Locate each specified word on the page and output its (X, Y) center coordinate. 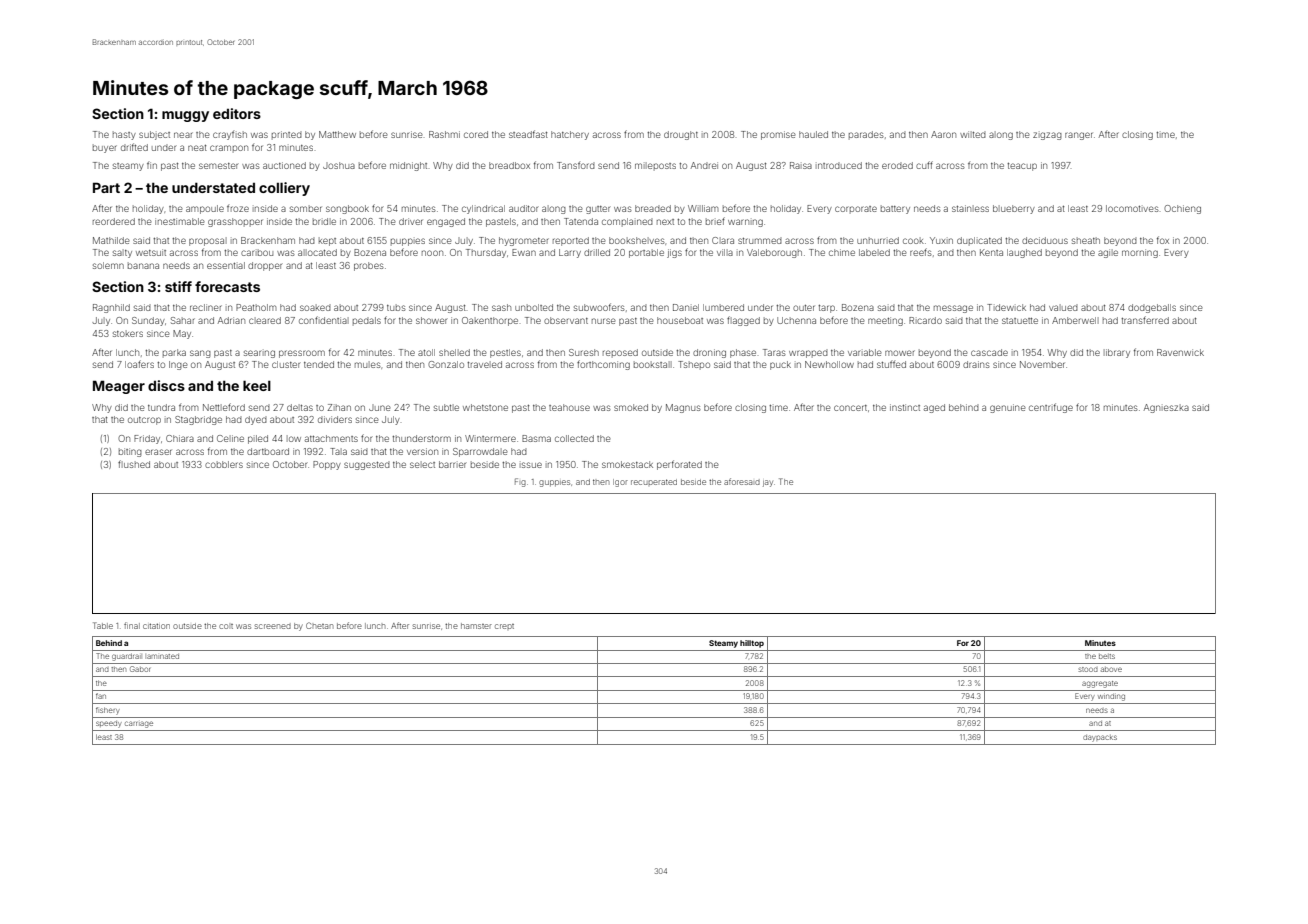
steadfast (528, 134)
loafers (139, 364)
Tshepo (694, 365)
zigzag (1047, 136)
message (953, 309)
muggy (185, 116)
